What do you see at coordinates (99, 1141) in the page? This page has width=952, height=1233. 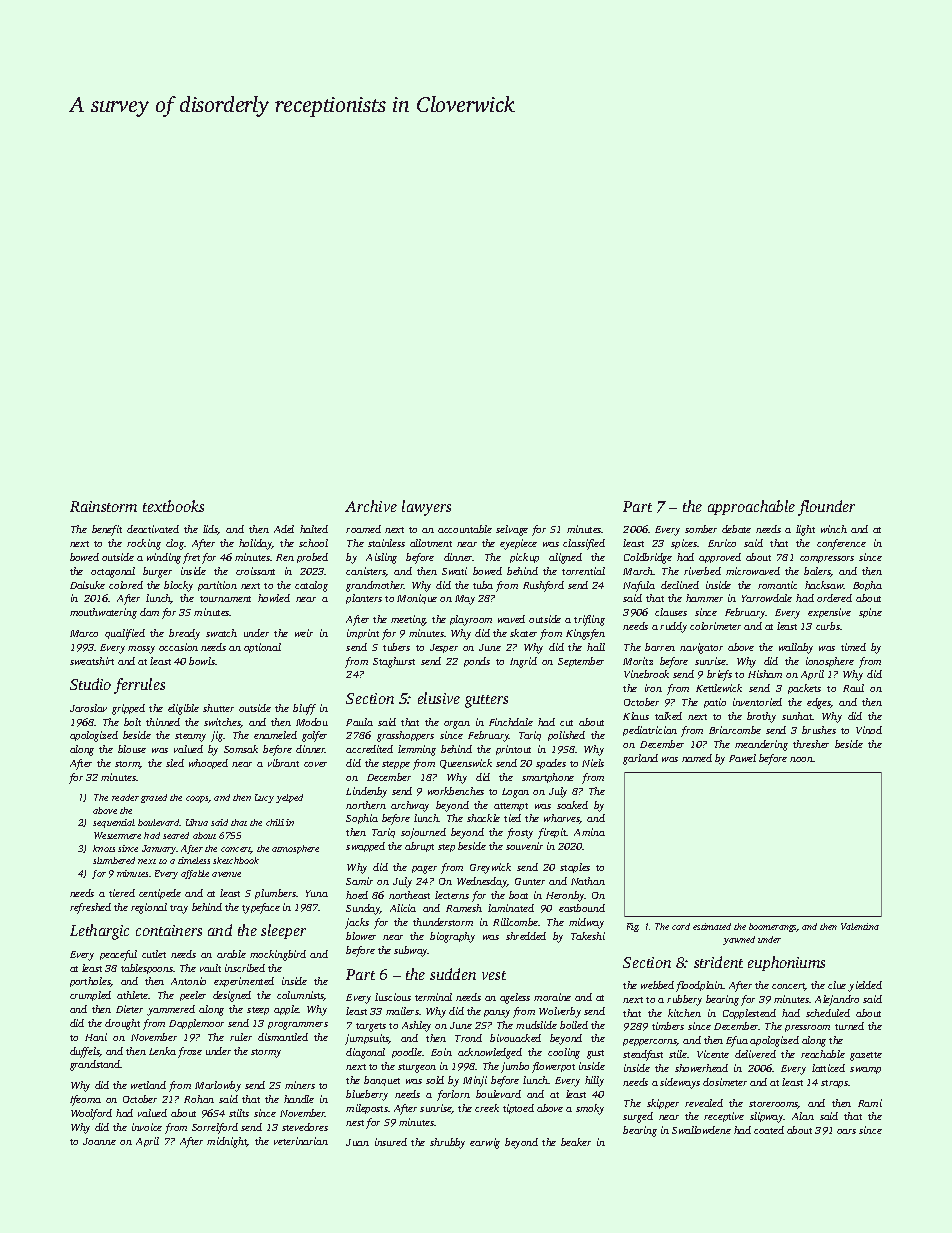 I see `Joanne` at bounding box center [99, 1141].
